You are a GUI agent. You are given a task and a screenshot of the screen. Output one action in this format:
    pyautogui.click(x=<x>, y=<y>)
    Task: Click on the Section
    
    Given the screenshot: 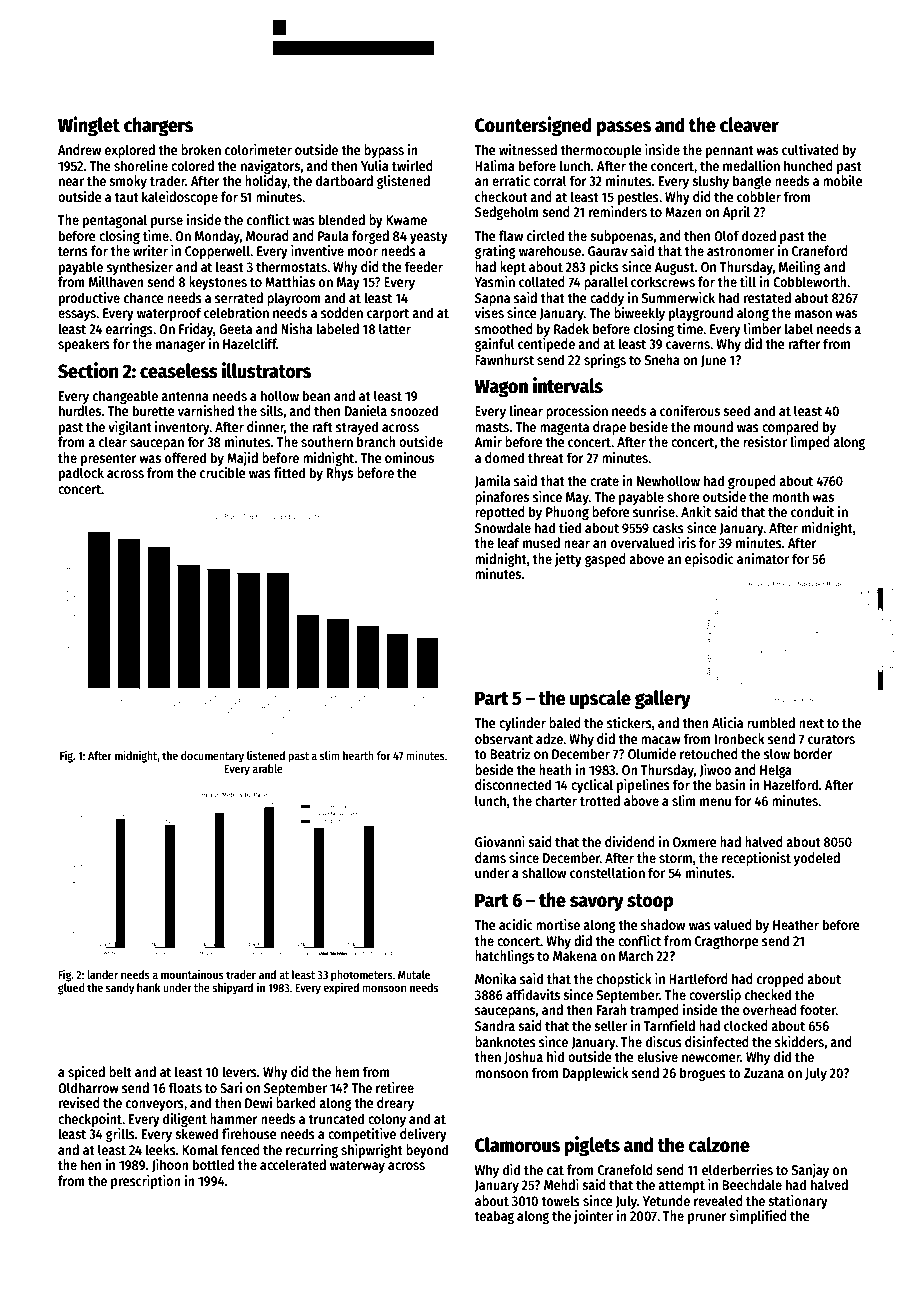 What is the action you would take?
    pyautogui.click(x=88, y=370)
